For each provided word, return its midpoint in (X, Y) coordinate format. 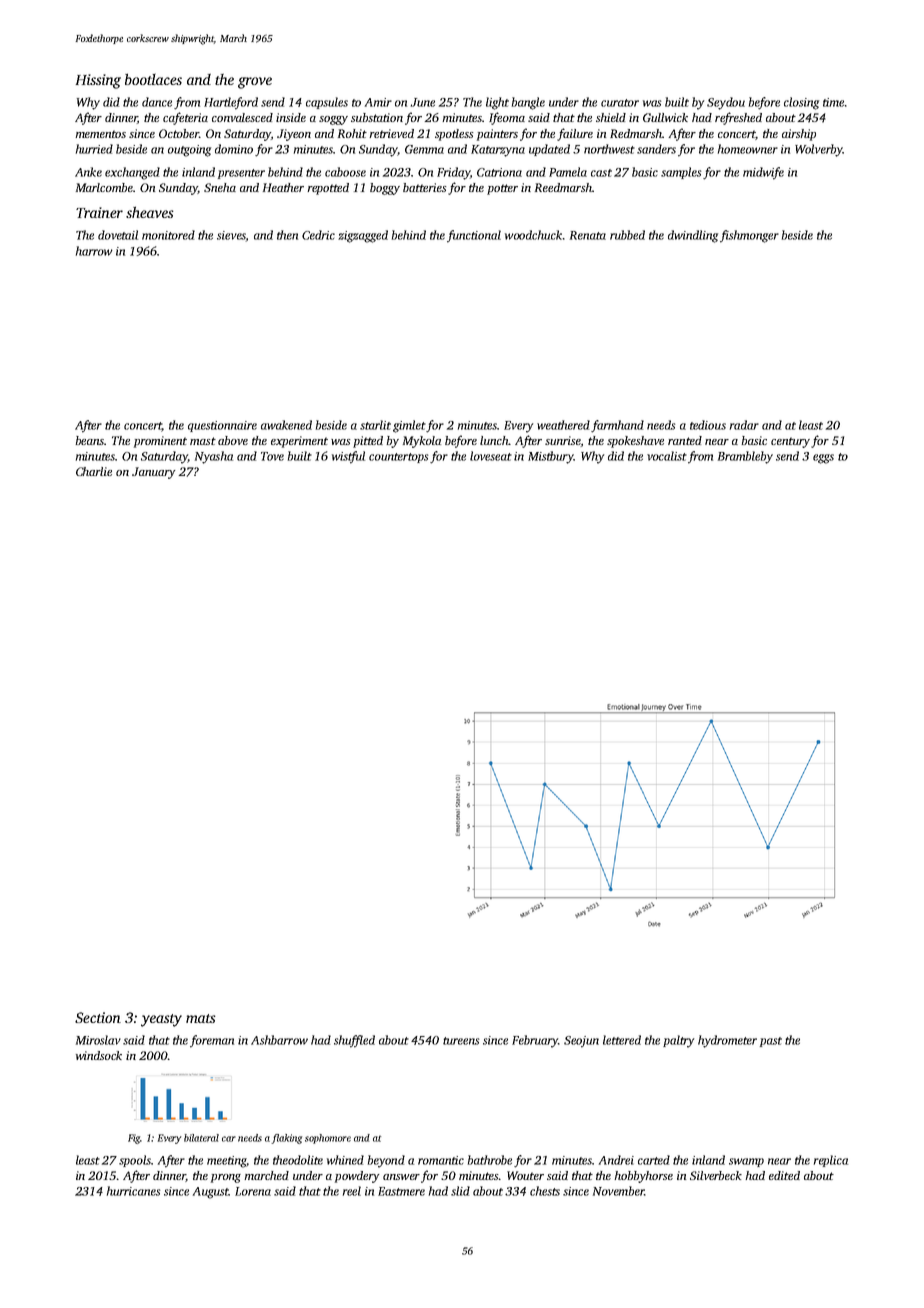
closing (801, 103)
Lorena (253, 1191)
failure (575, 134)
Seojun (581, 1042)
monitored (168, 235)
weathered (563, 425)
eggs (823, 459)
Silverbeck (716, 1175)
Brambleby (745, 457)
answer (401, 1177)
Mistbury (551, 457)
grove (255, 83)
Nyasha (214, 457)
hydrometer (727, 1041)
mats (201, 1018)
